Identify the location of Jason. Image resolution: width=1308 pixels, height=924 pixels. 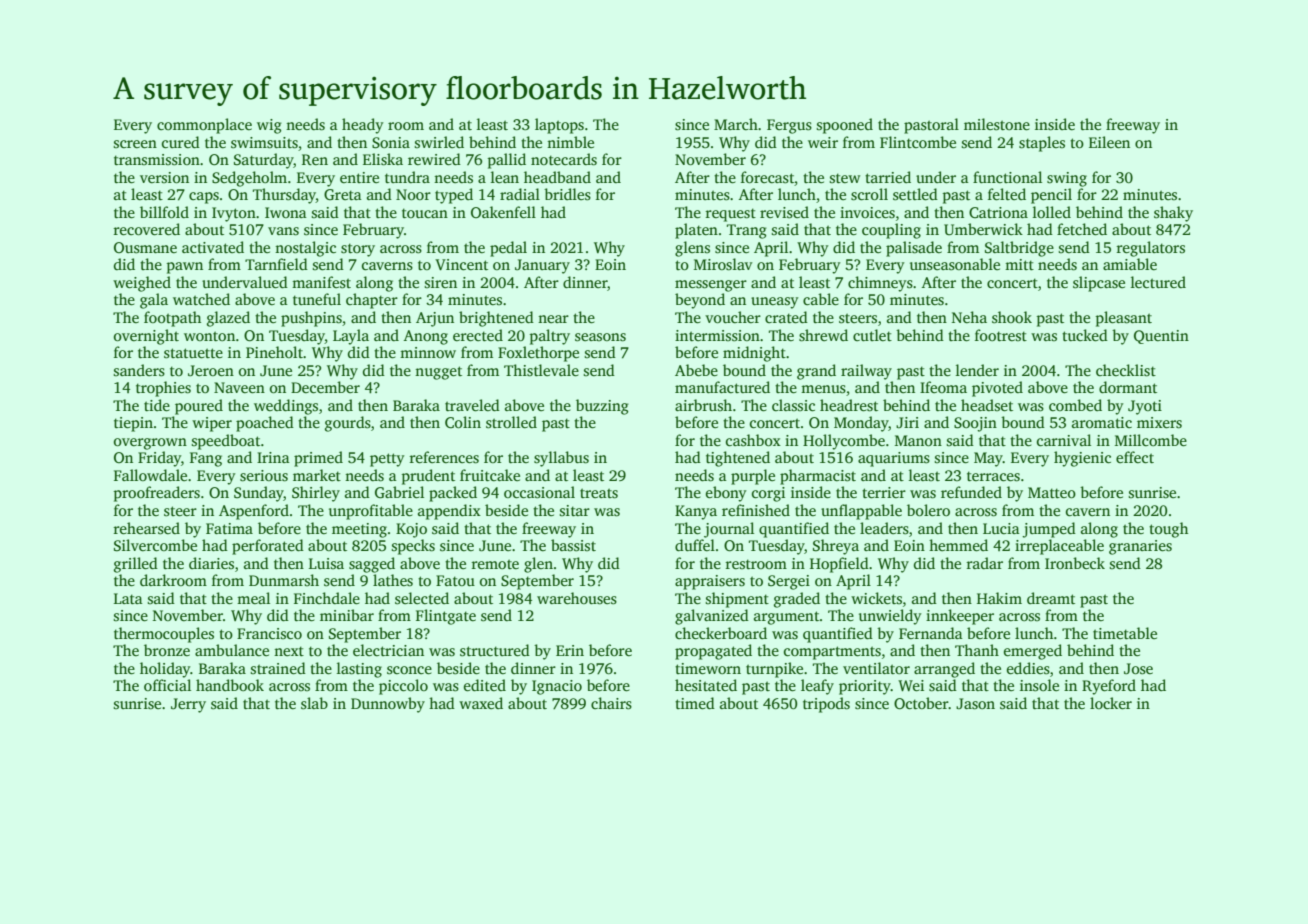
(975, 704).
